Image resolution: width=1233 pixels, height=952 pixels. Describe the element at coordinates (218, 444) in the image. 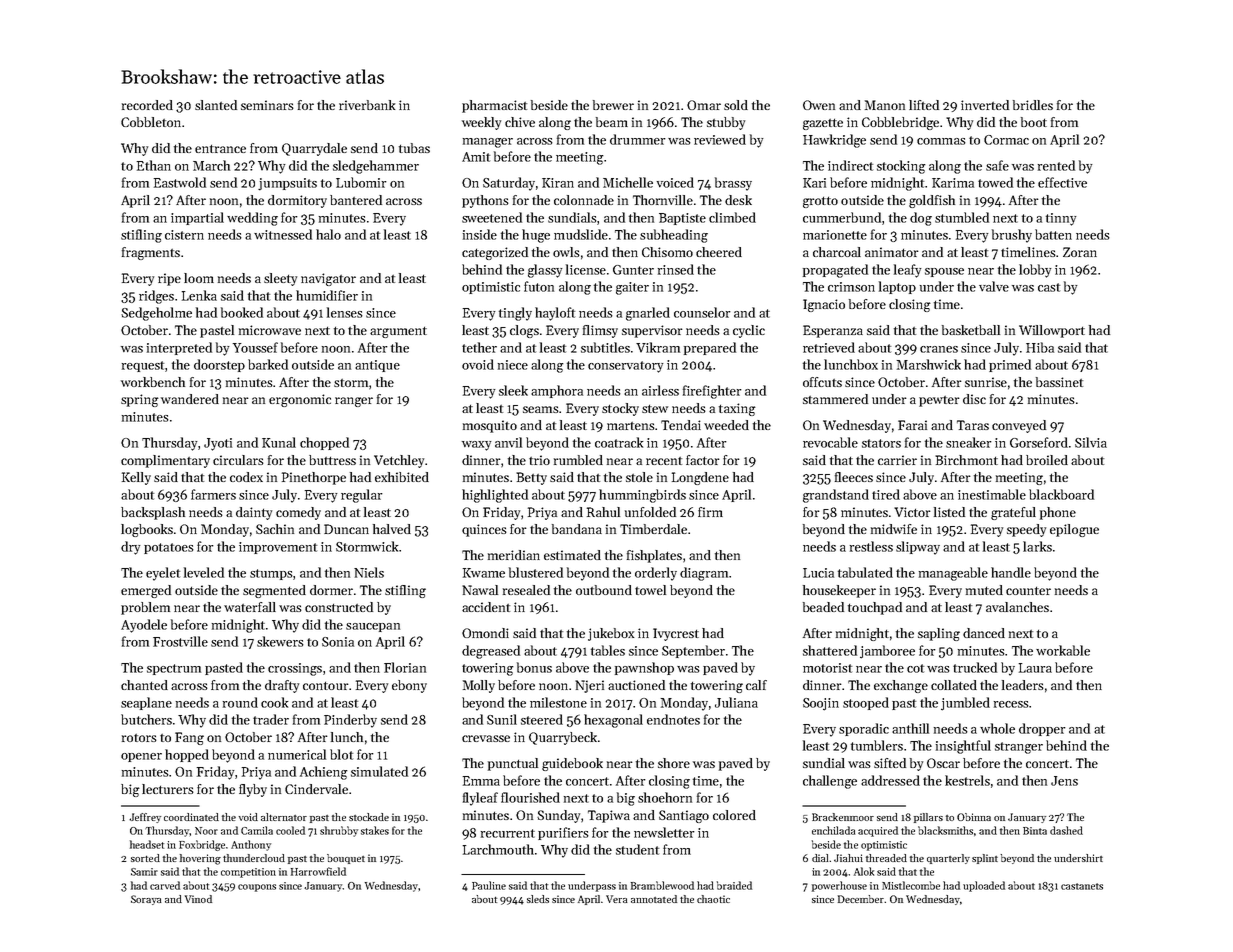

I see `Jyoti` at that location.
